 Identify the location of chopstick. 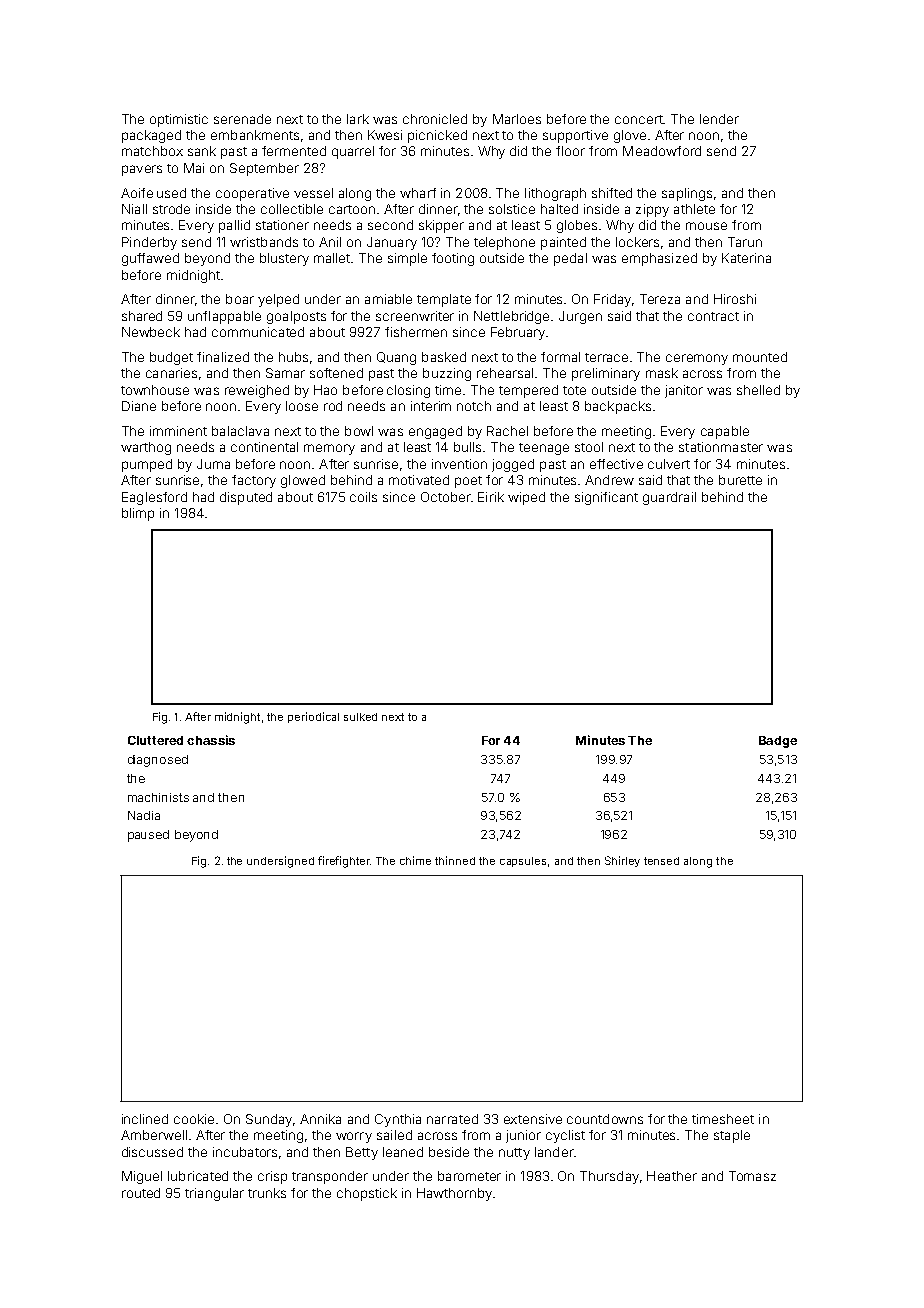
(367, 1194).
